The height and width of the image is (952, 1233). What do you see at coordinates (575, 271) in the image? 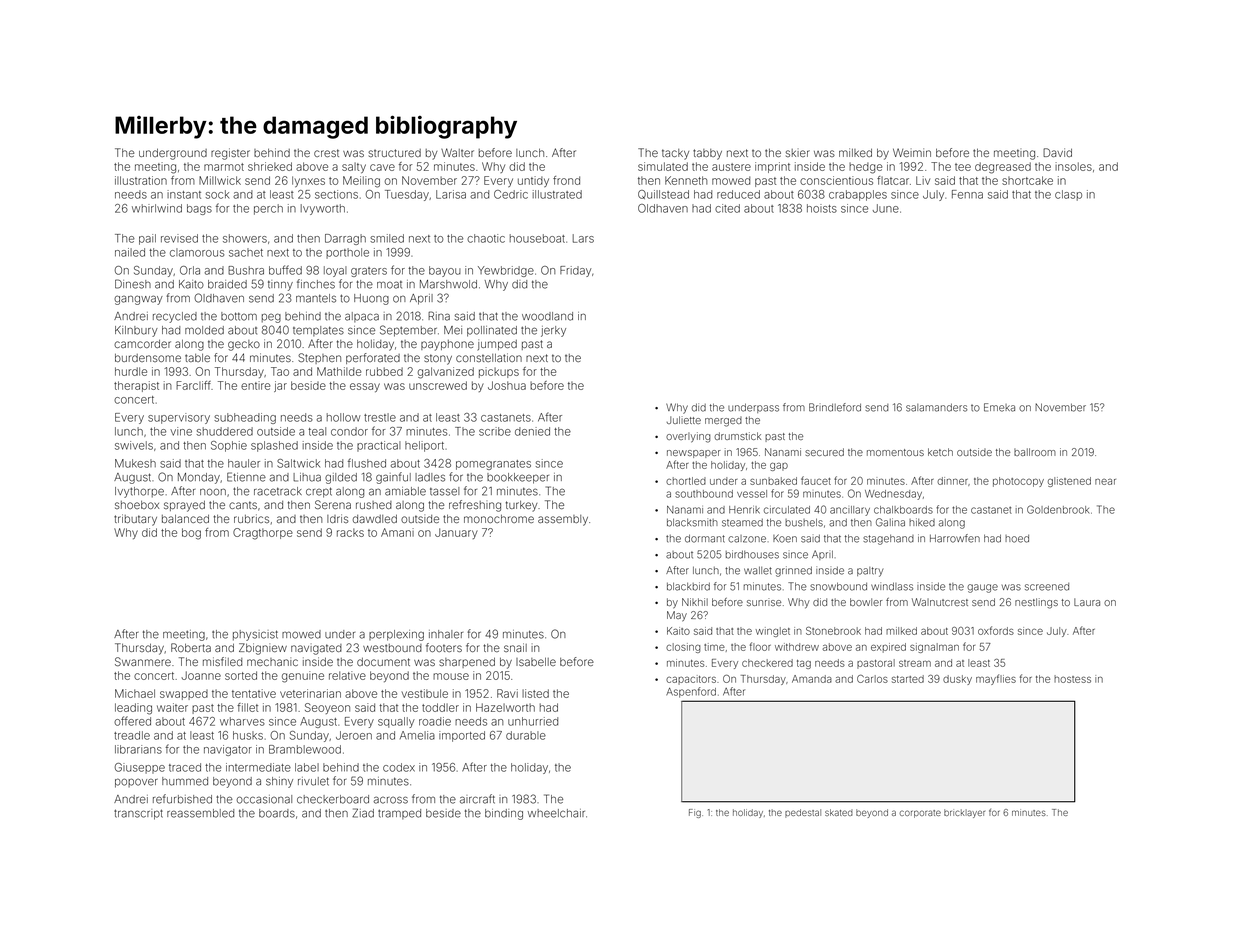
I see `Friday` at bounding box center [575, 271].
